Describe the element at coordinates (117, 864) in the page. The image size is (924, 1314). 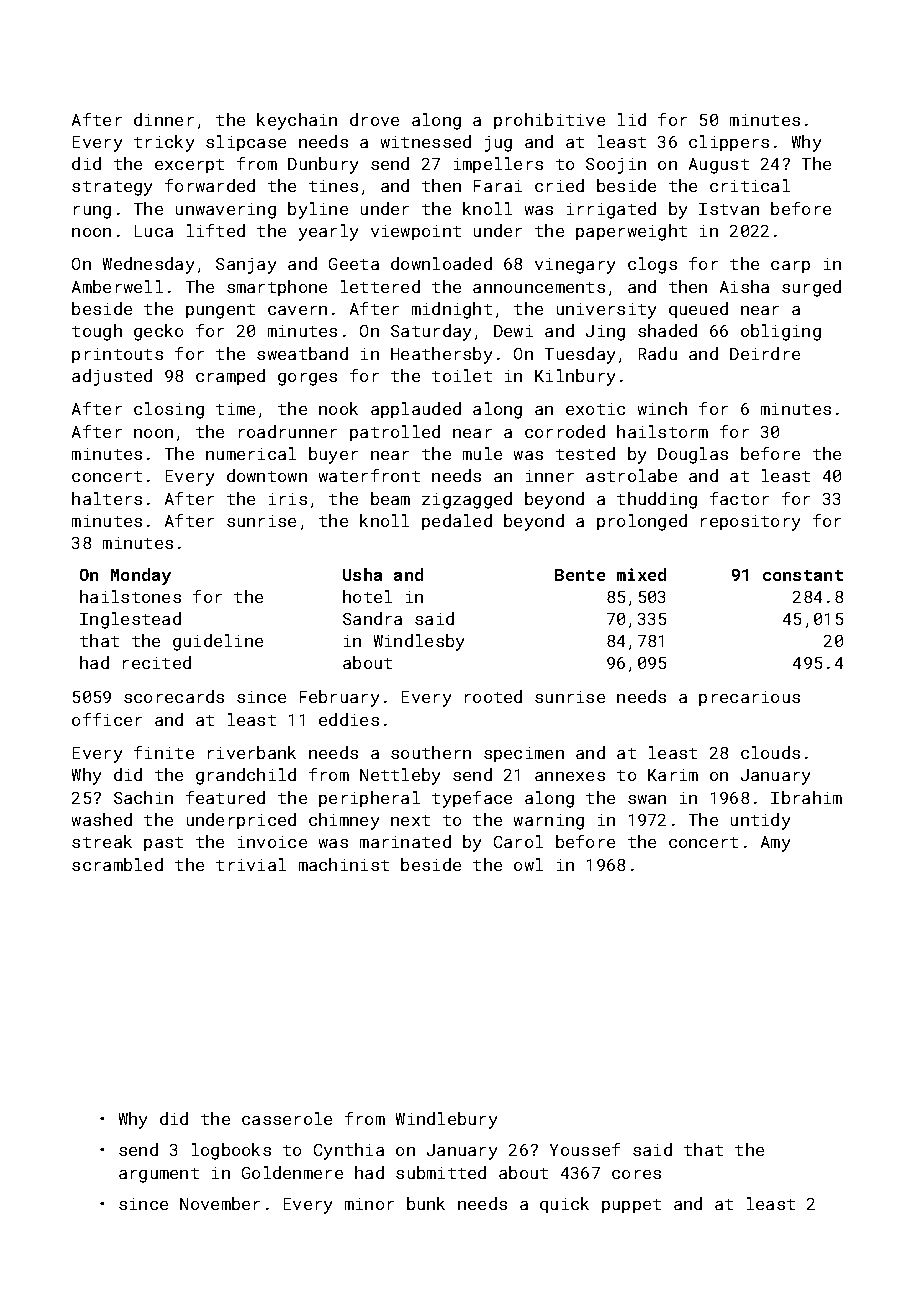
I see `scrambled` at that location.
